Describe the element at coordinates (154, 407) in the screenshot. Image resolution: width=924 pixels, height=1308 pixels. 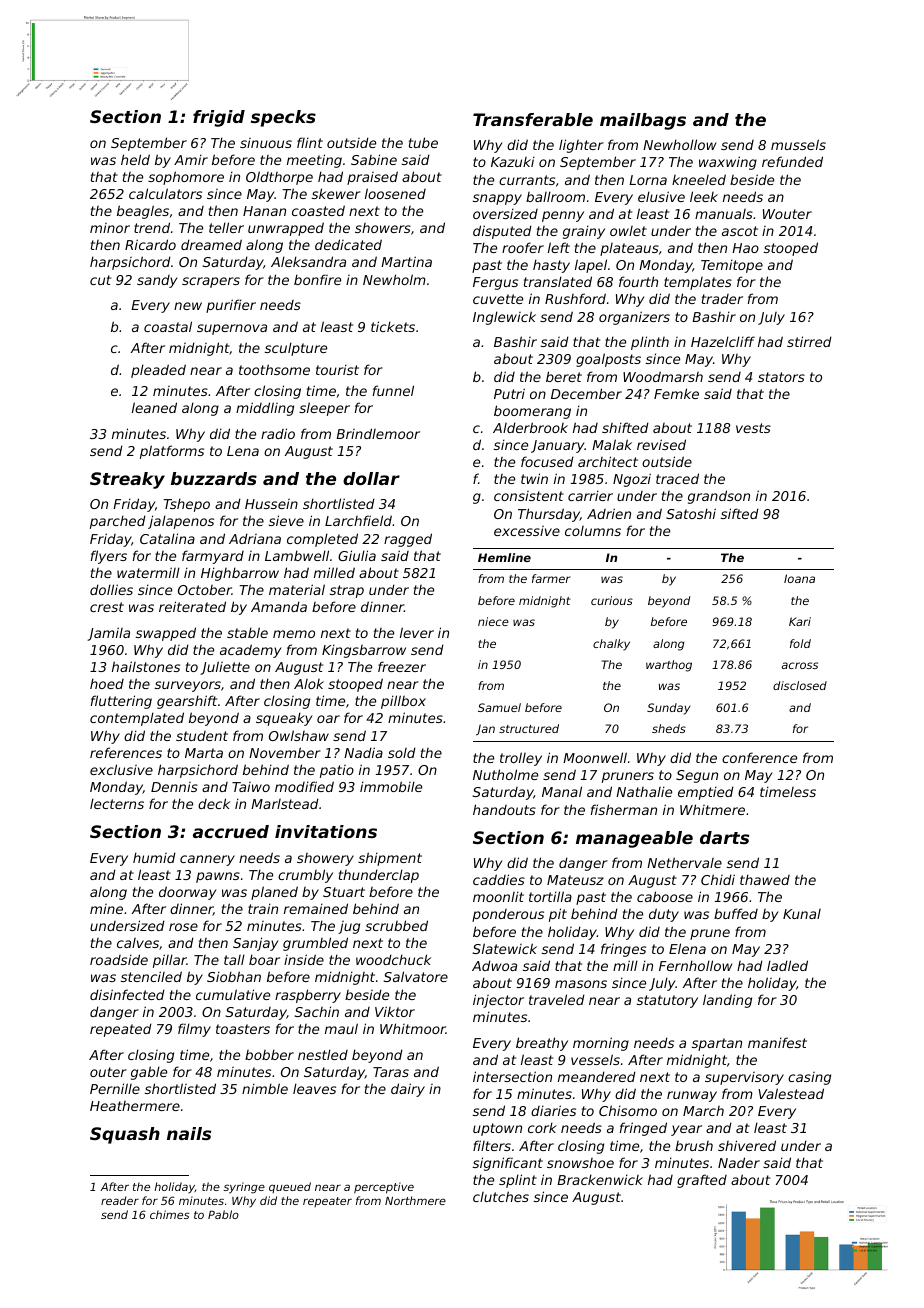
I see `leaned` at that location.
